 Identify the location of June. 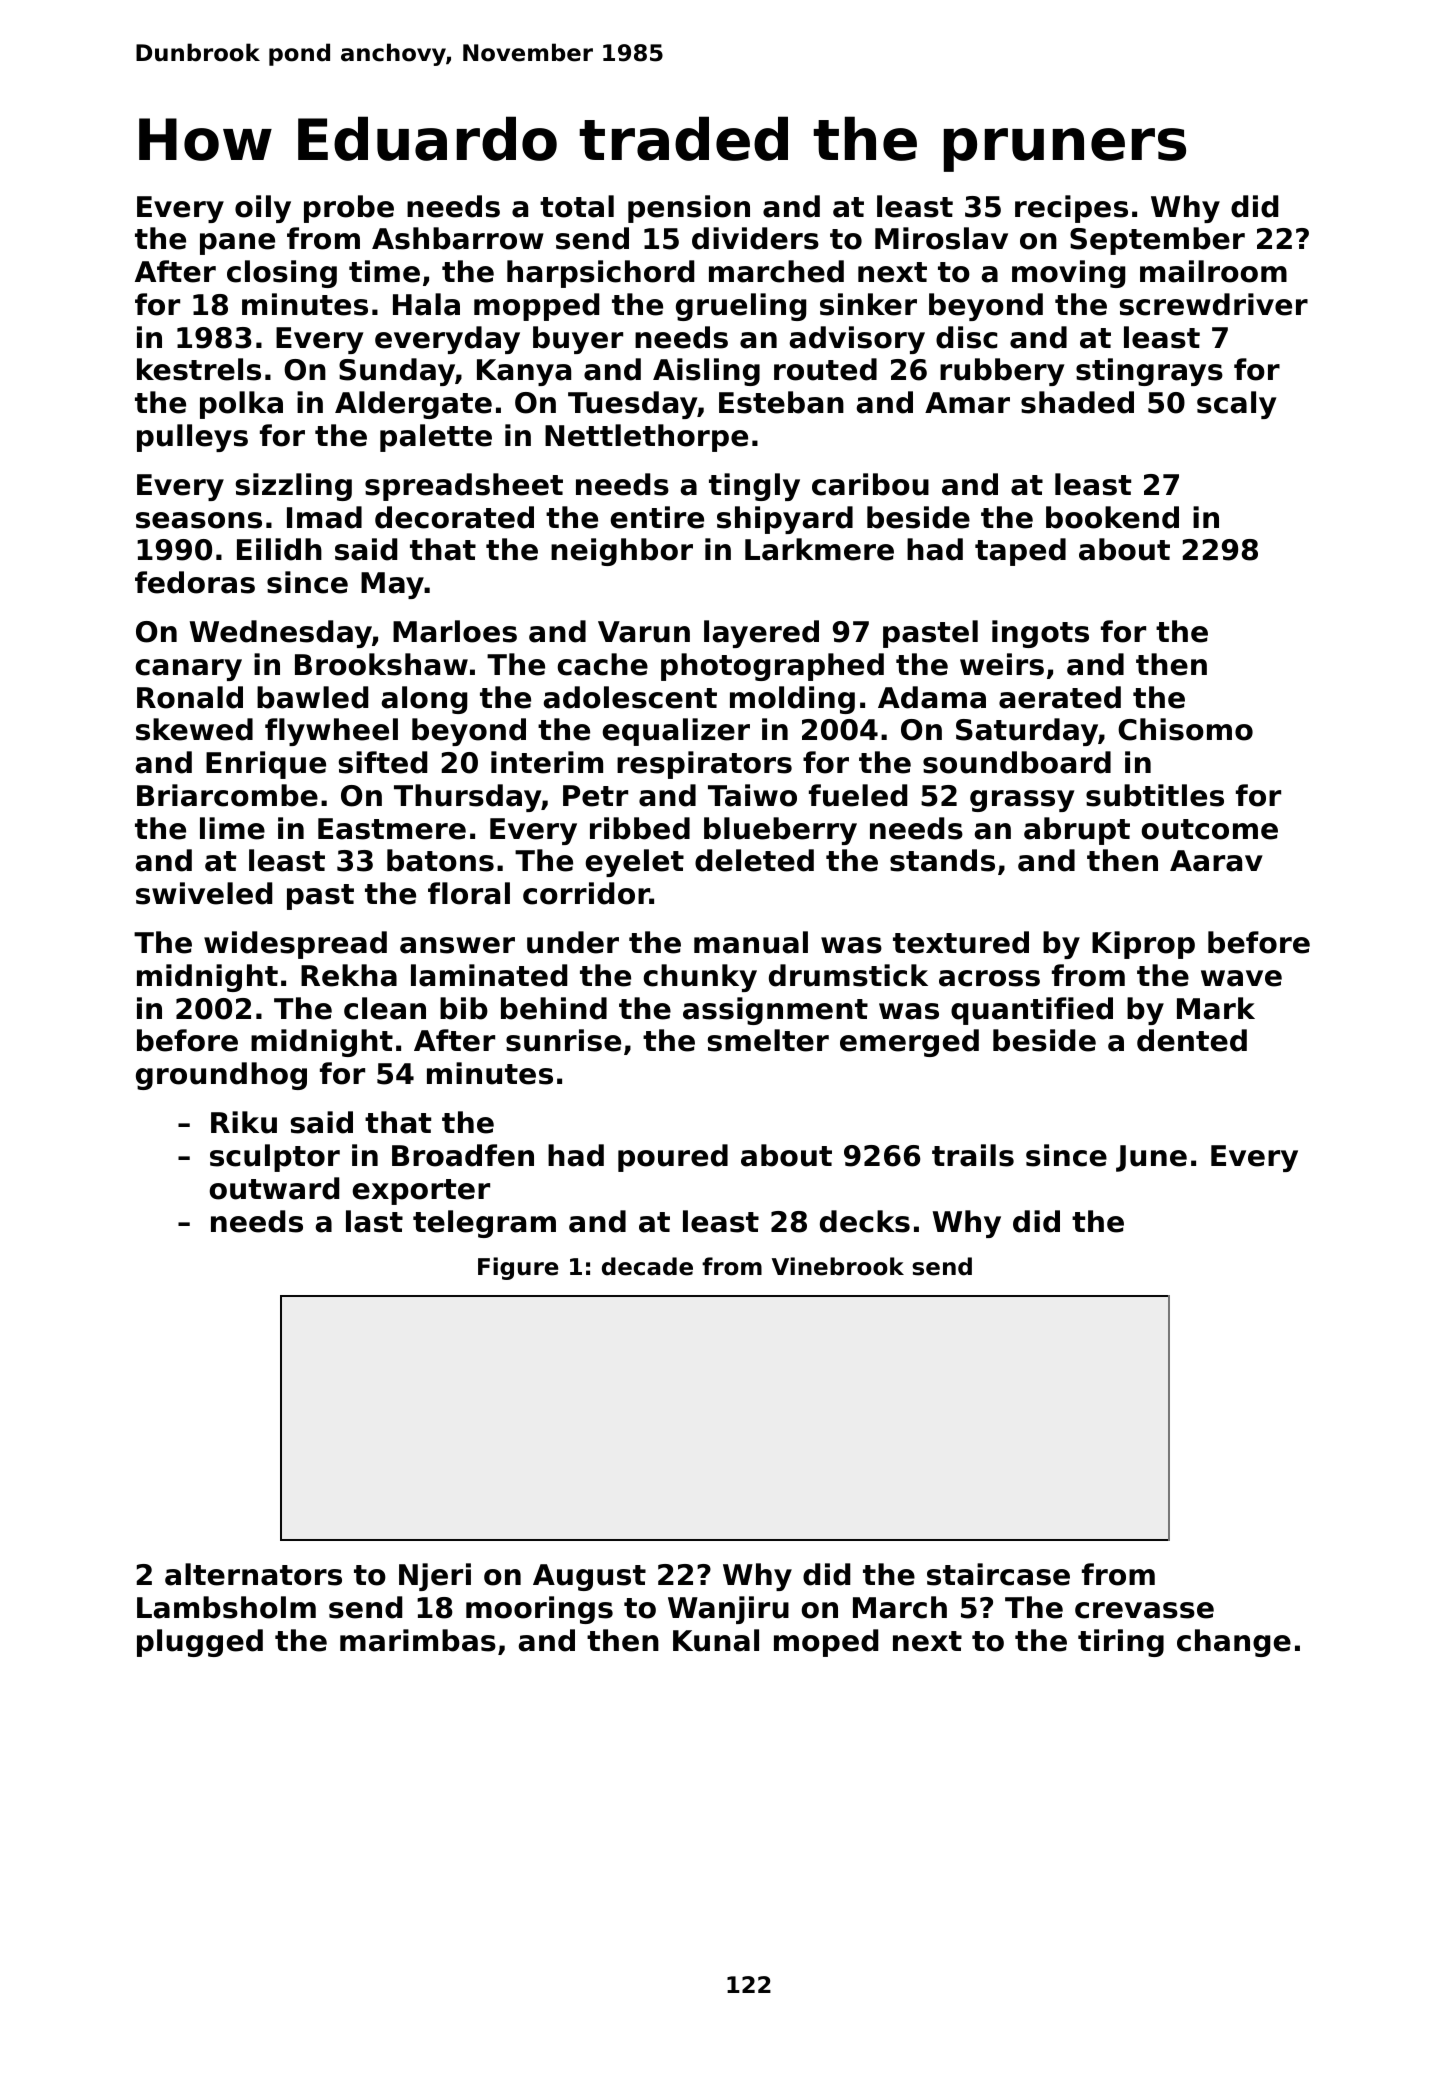
(1151, 1158).
